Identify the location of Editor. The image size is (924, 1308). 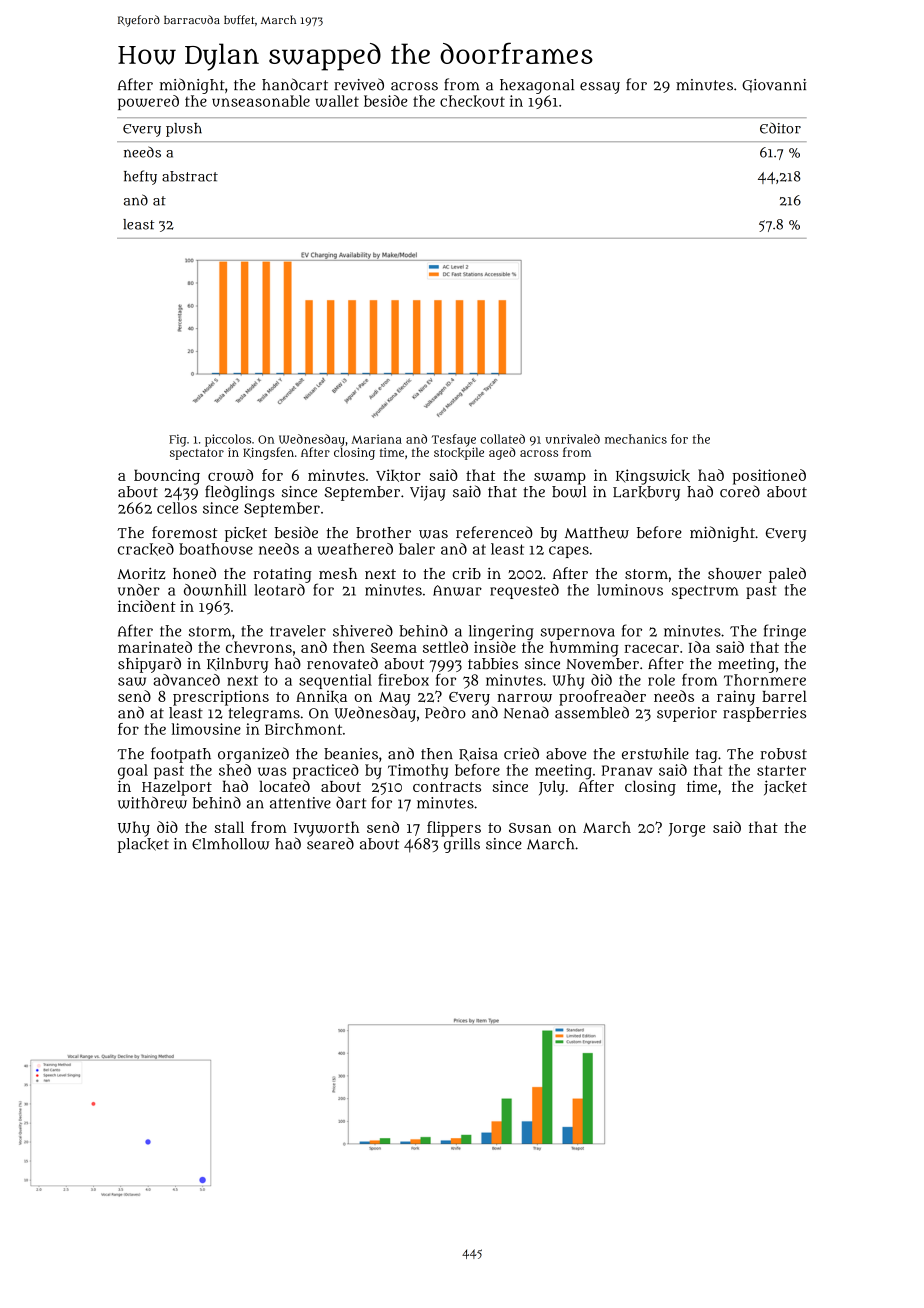
(780, 128).
